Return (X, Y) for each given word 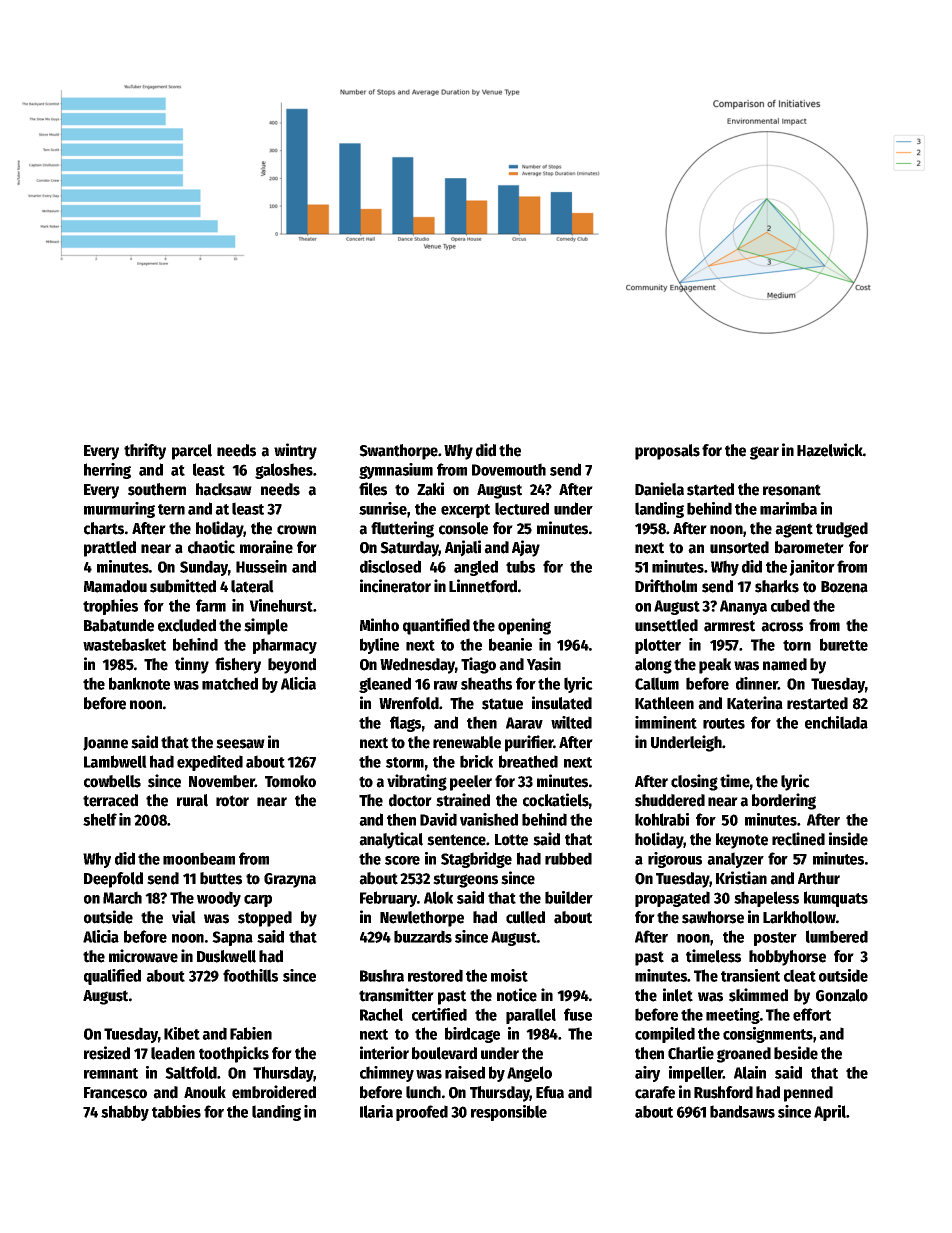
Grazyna (290, 880)
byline (379, 646)
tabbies (176, 1111)
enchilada (836, 722)
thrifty (145, 451)
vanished (489, 819)
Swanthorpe (398, 452)
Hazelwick (830, 450)
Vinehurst (281, 605)
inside (848, 839)
